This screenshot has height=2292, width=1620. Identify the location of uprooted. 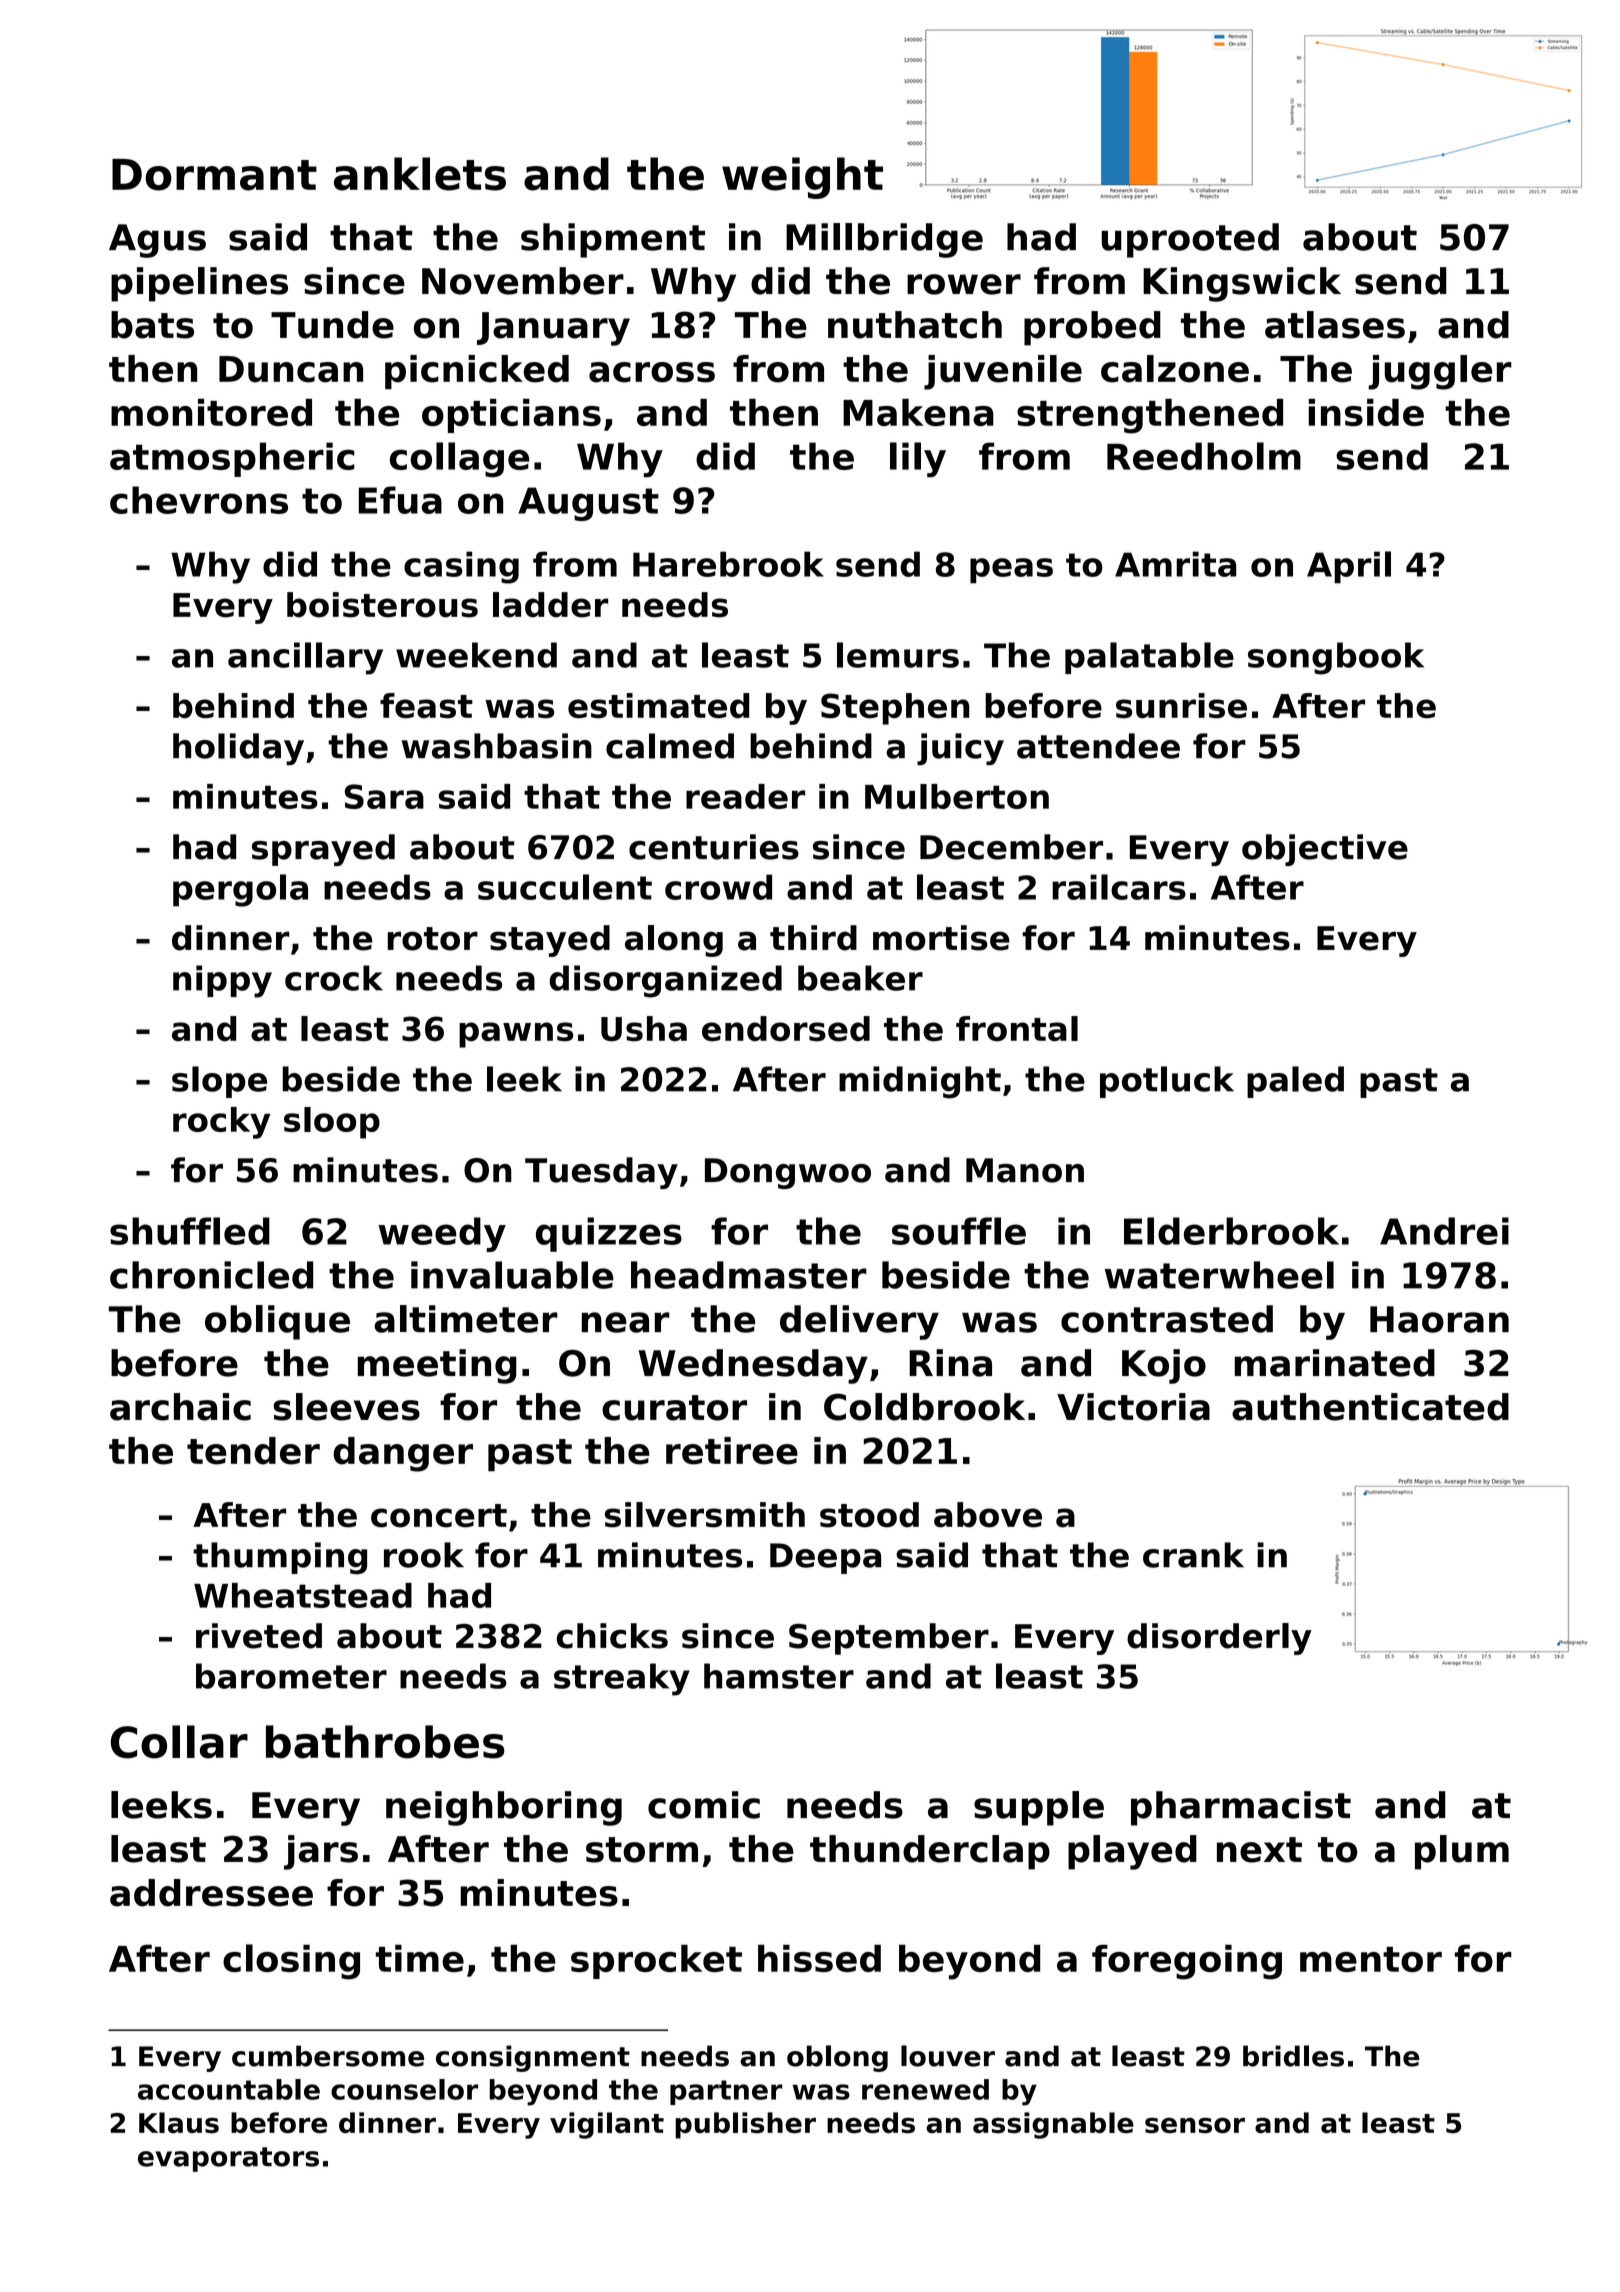
(1190, 240).
